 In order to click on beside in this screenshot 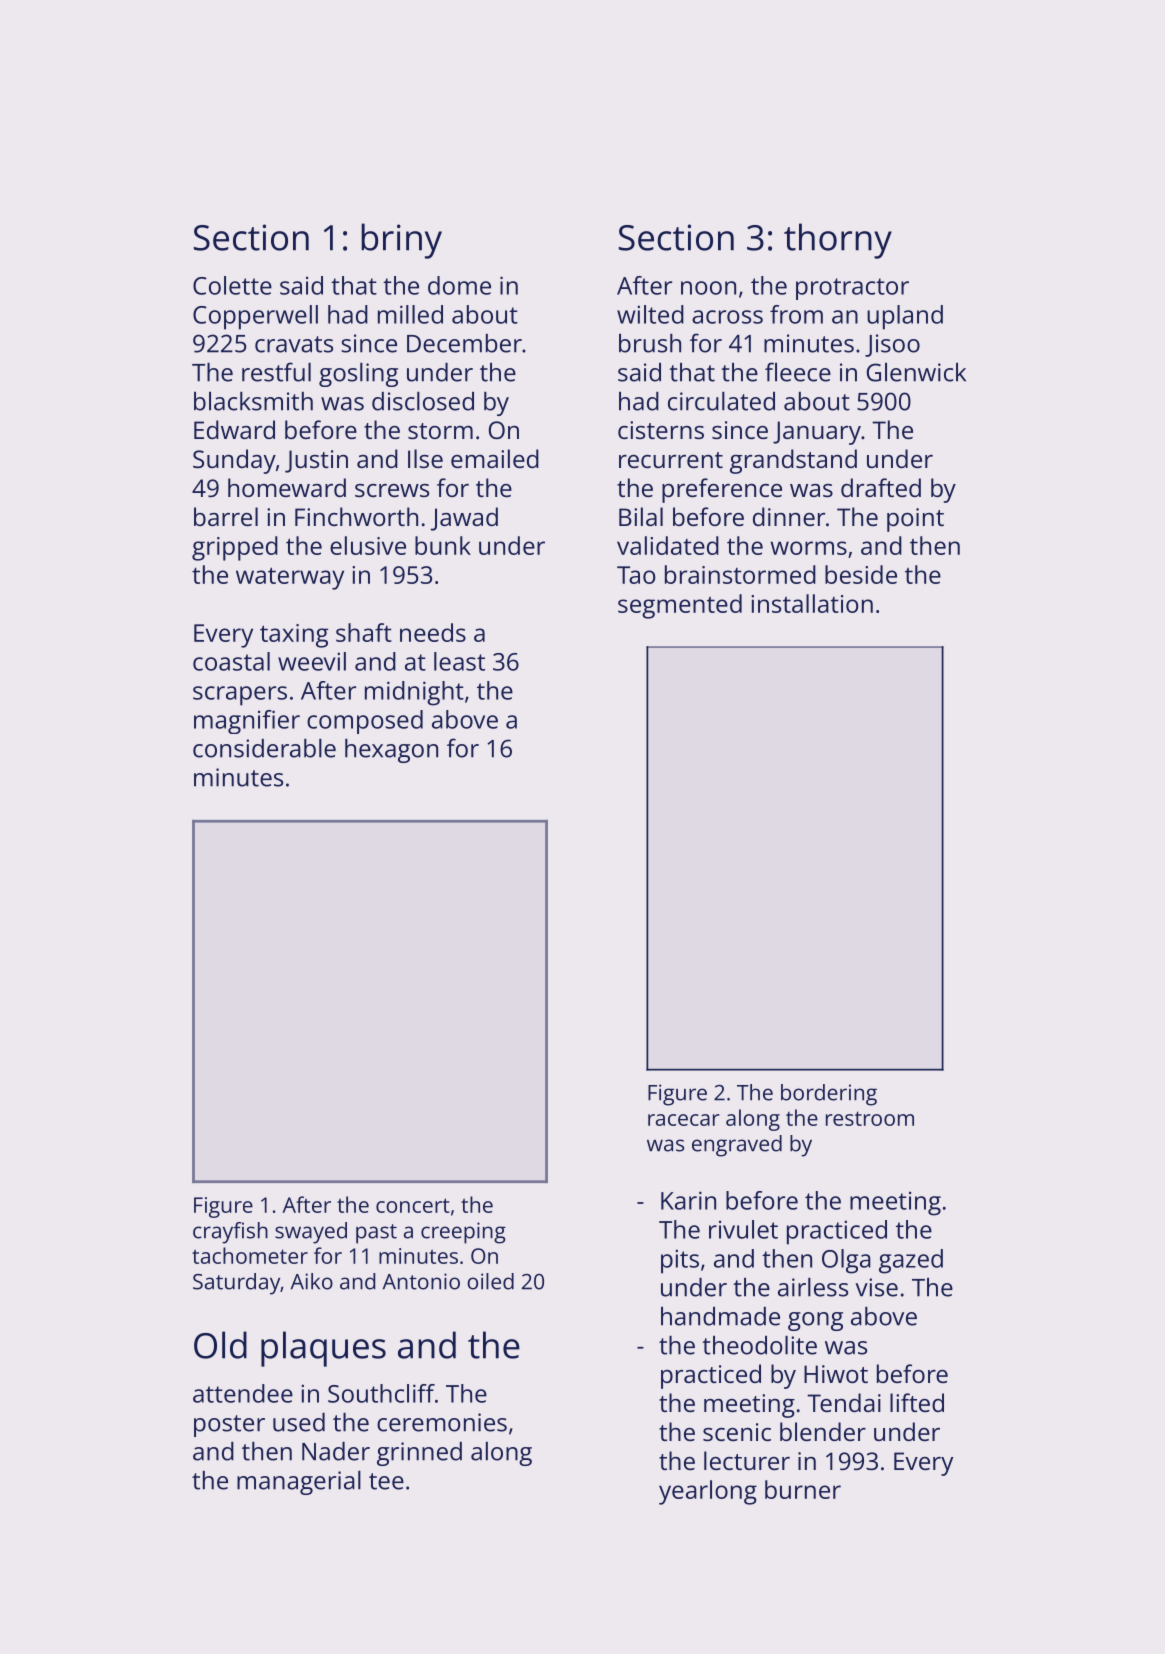, I will do `click(861, 574)`.
